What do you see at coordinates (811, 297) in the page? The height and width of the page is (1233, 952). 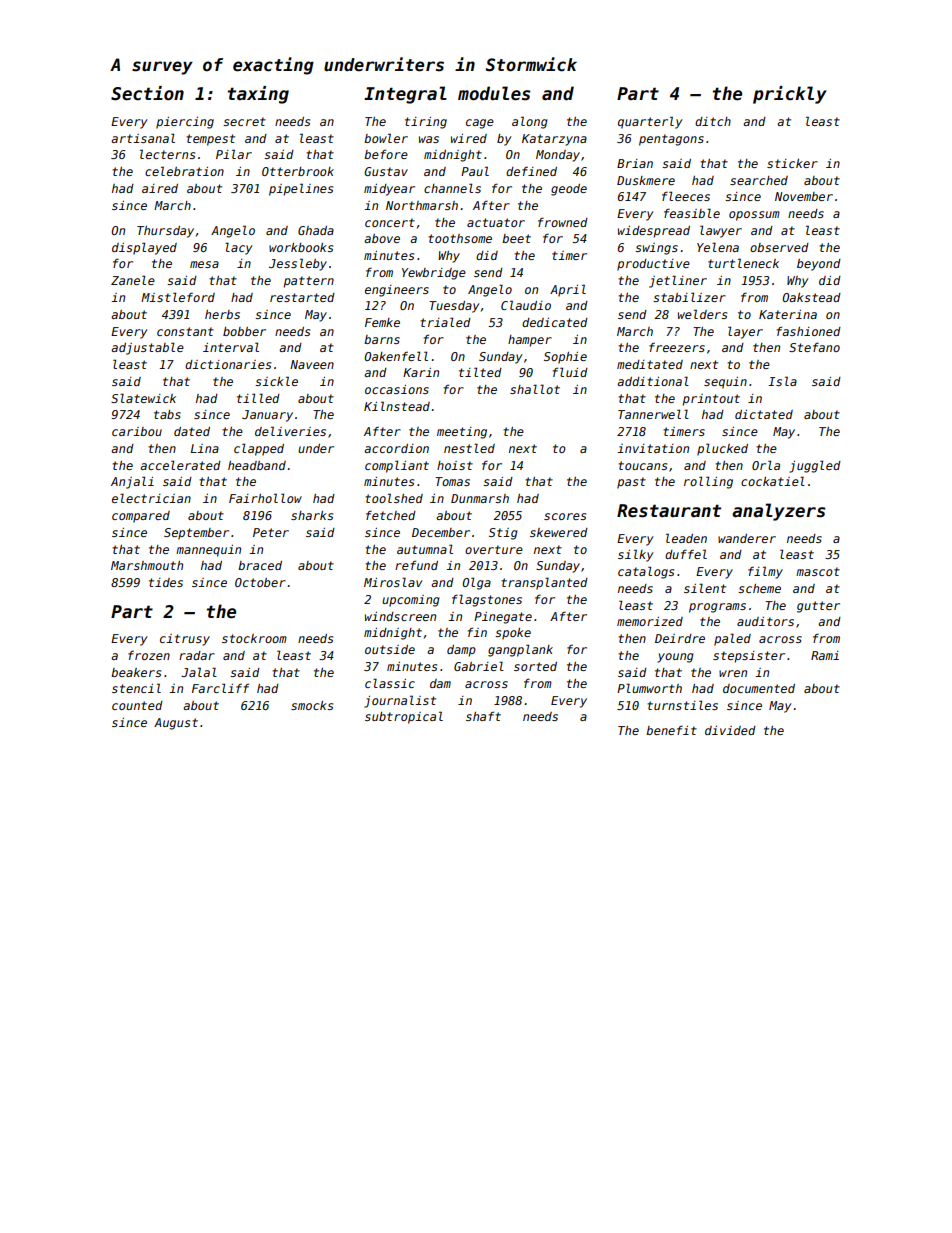 I see `Oakstead` at bounding box center [811, 297].
